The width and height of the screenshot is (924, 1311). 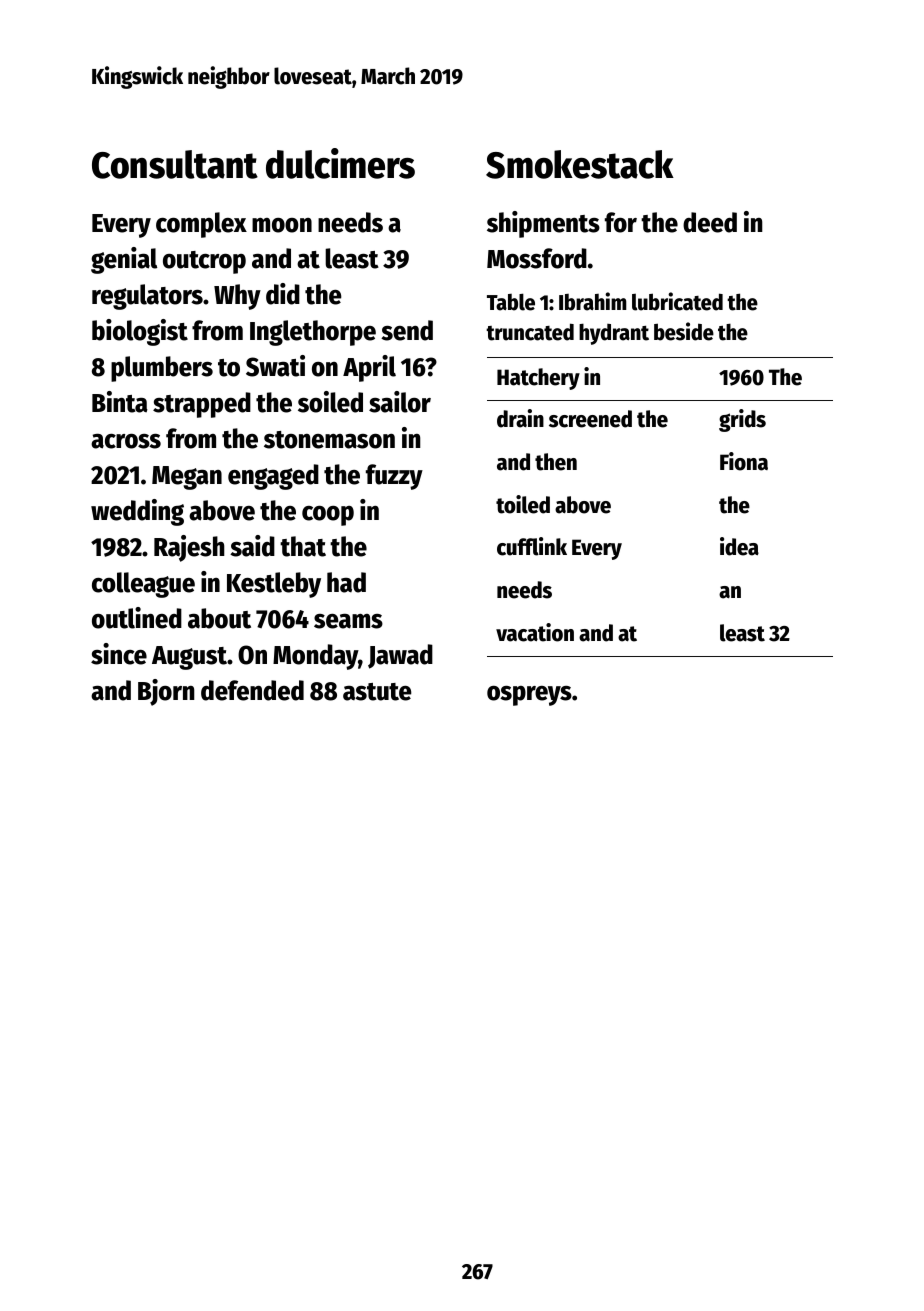 What do you see at coordinates (329, 440) in the screenshot?
I see `stonemason` at bounding box center [329, 440].
